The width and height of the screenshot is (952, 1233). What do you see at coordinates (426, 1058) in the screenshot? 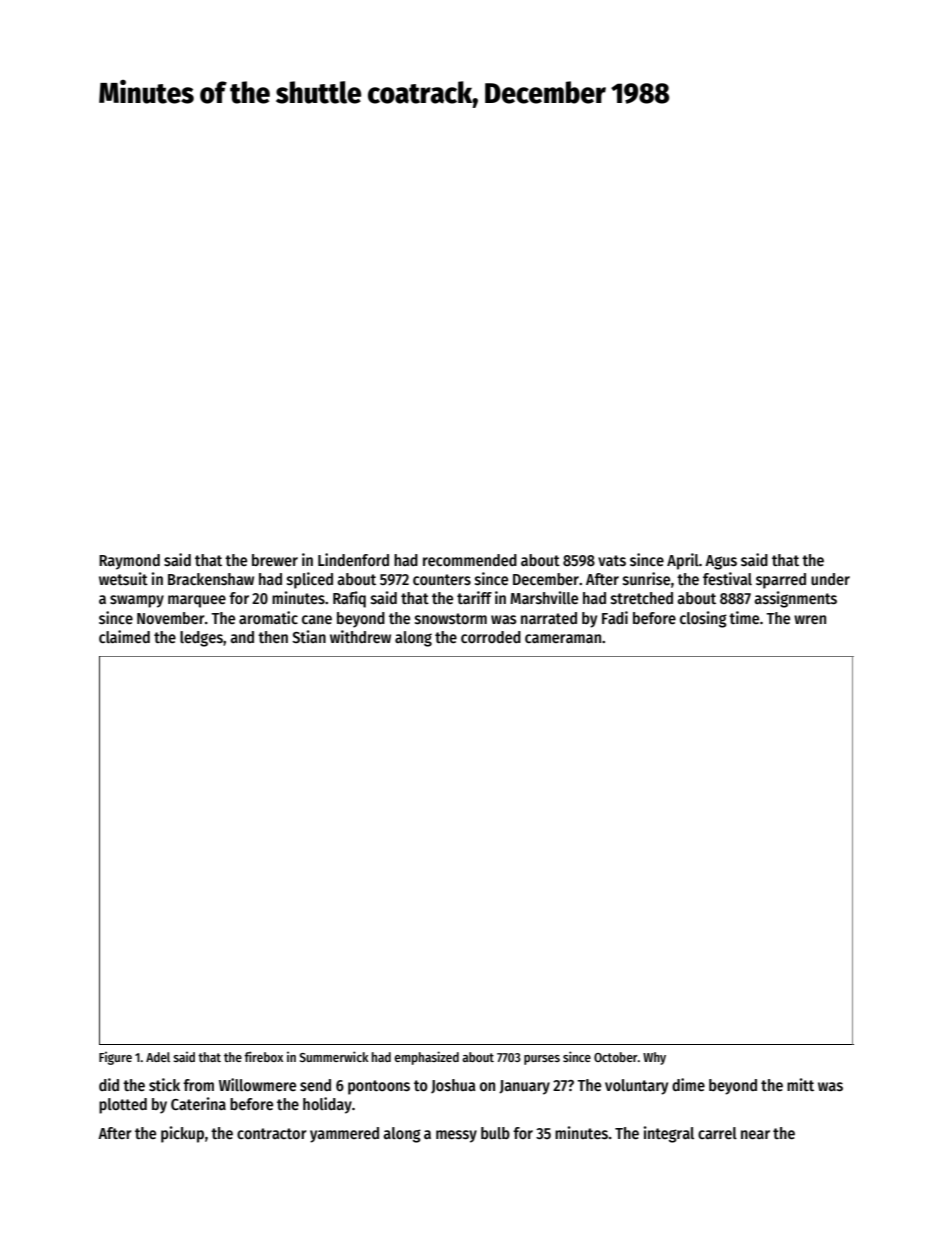
I see `emphasized` at bounding box center [426, 1058].
